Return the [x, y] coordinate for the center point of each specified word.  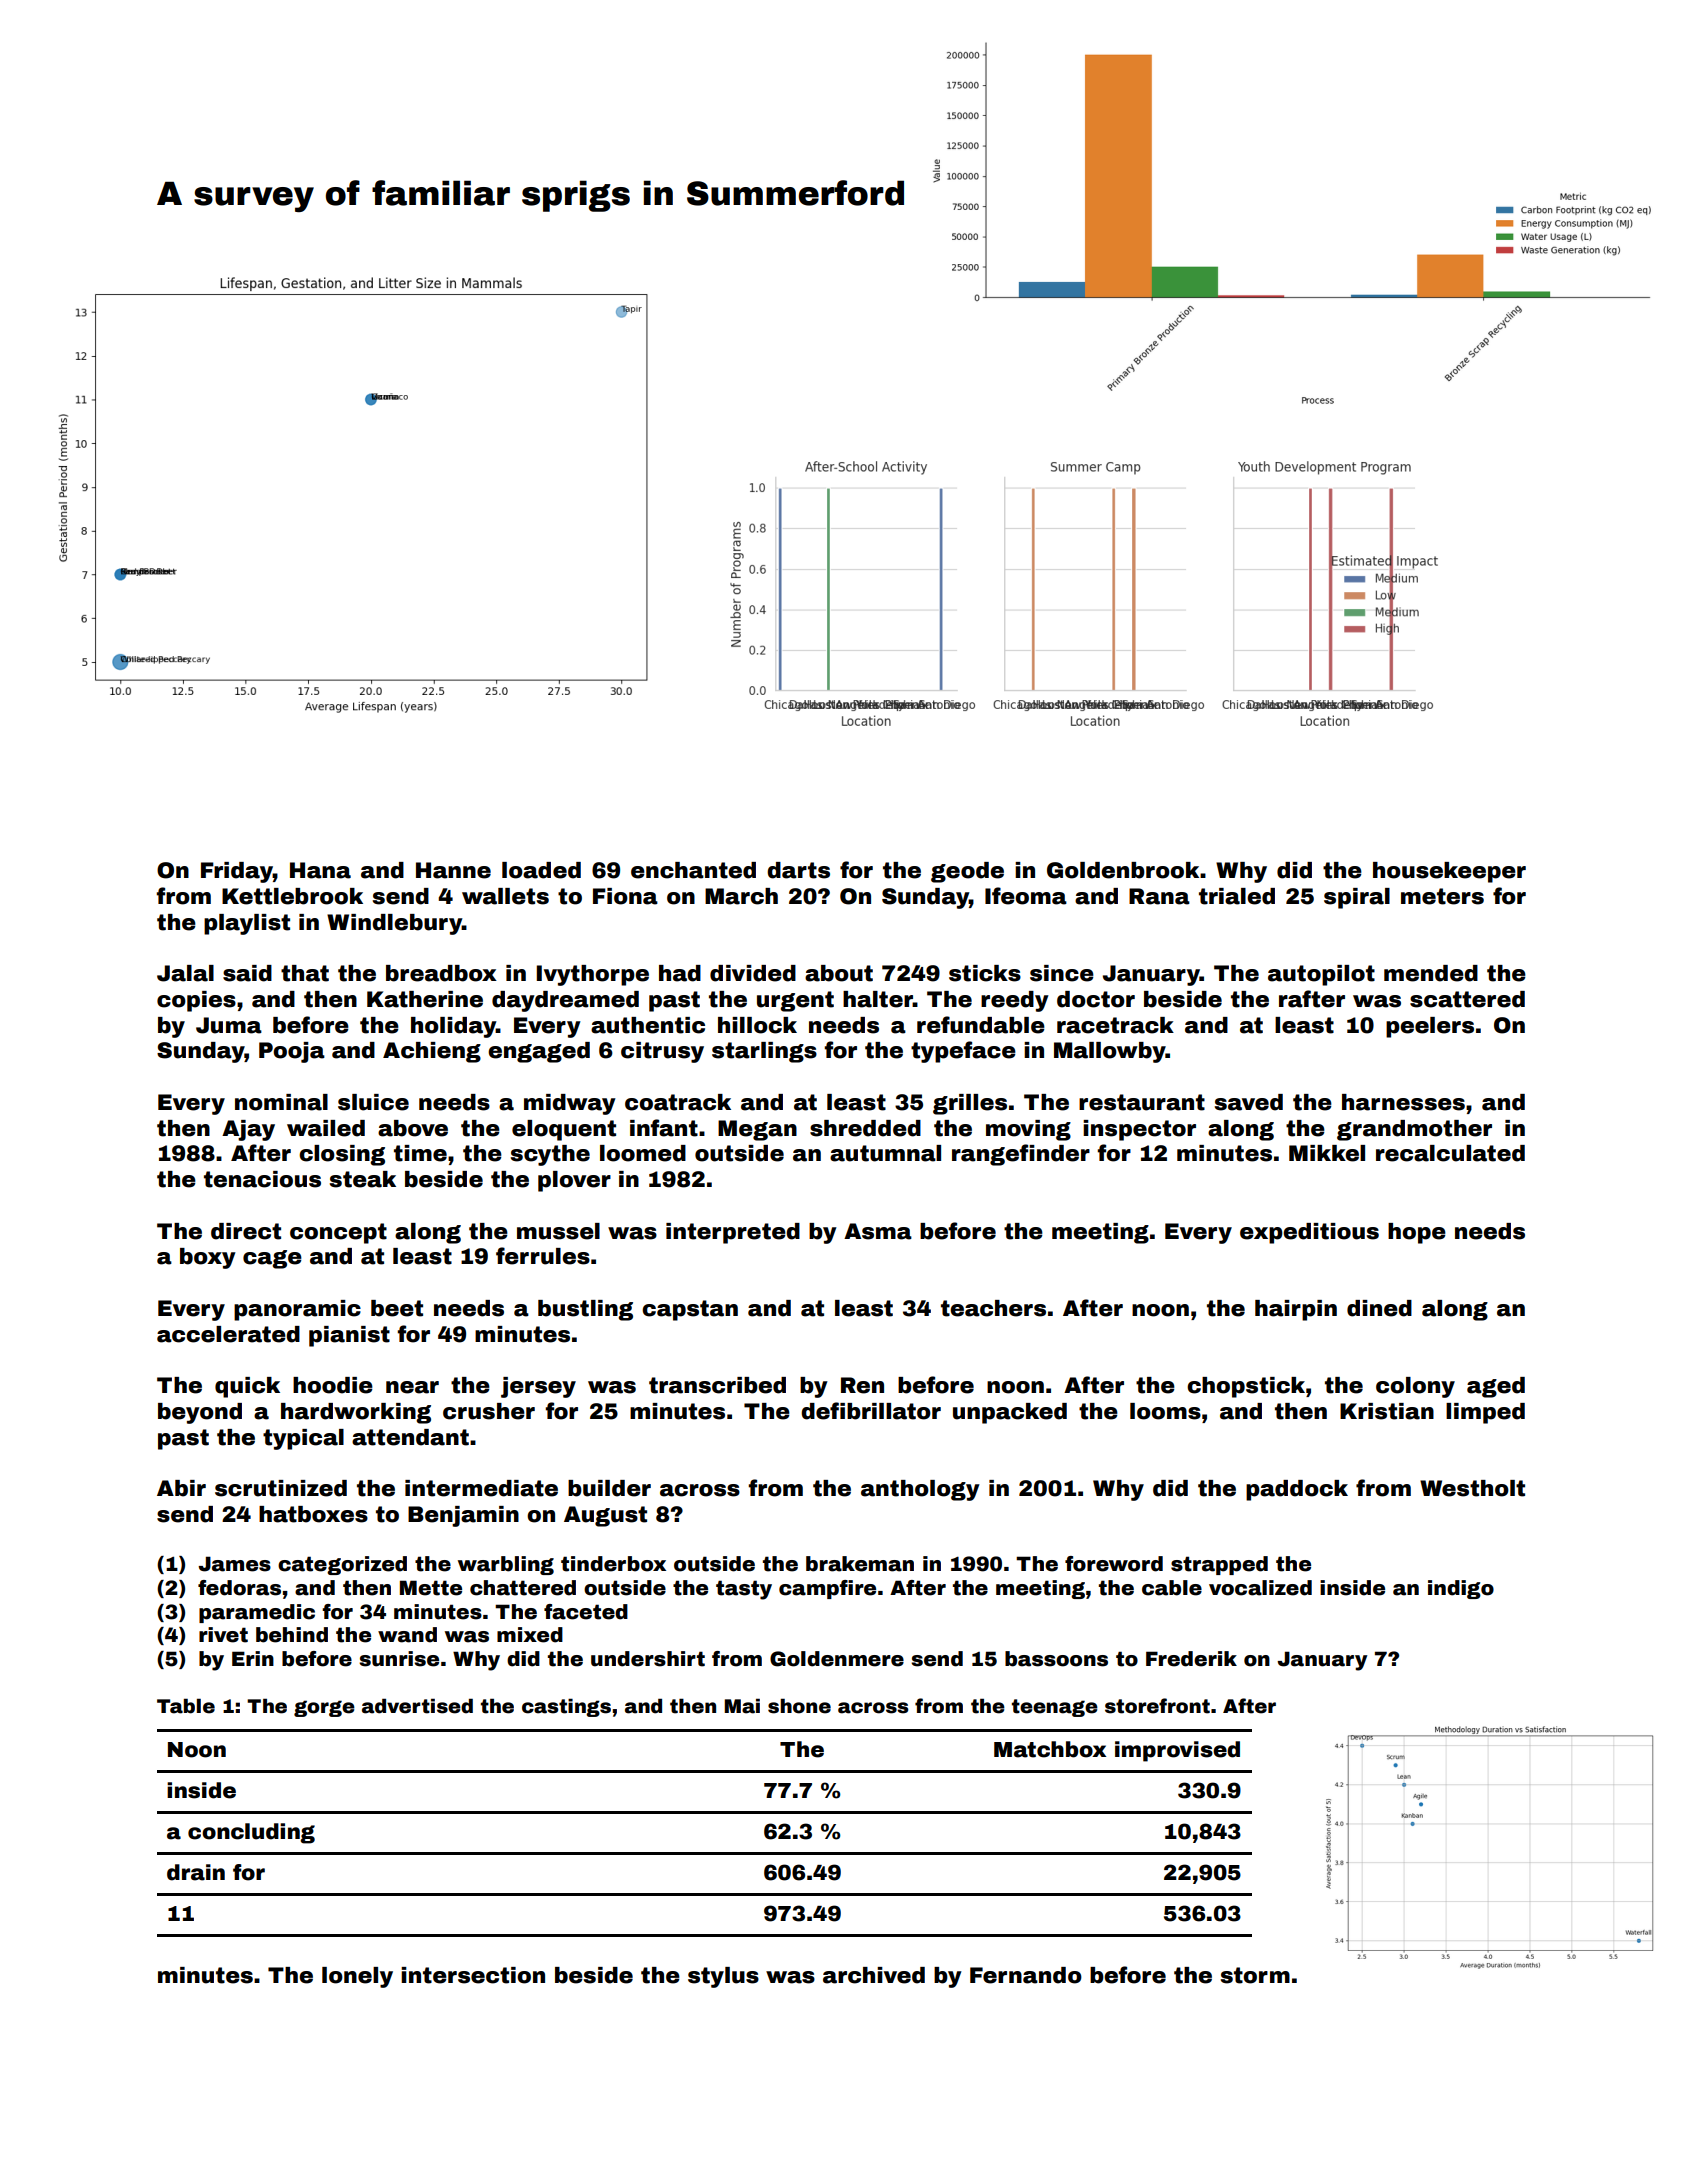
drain [196, 1872]
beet [397, 1308]
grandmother [1414, 1130]
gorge [324, 1708]
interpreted [733, 1233]
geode [967, 872]
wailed [326, 1128]
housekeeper [1449, 872]
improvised [1177, 1751]
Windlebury [394, 924]
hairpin [1296, 1310]
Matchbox [1050, 1749]
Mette [431, 1588]
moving [1028, 1130]
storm [1255, 1975]
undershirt [648, 1659]
